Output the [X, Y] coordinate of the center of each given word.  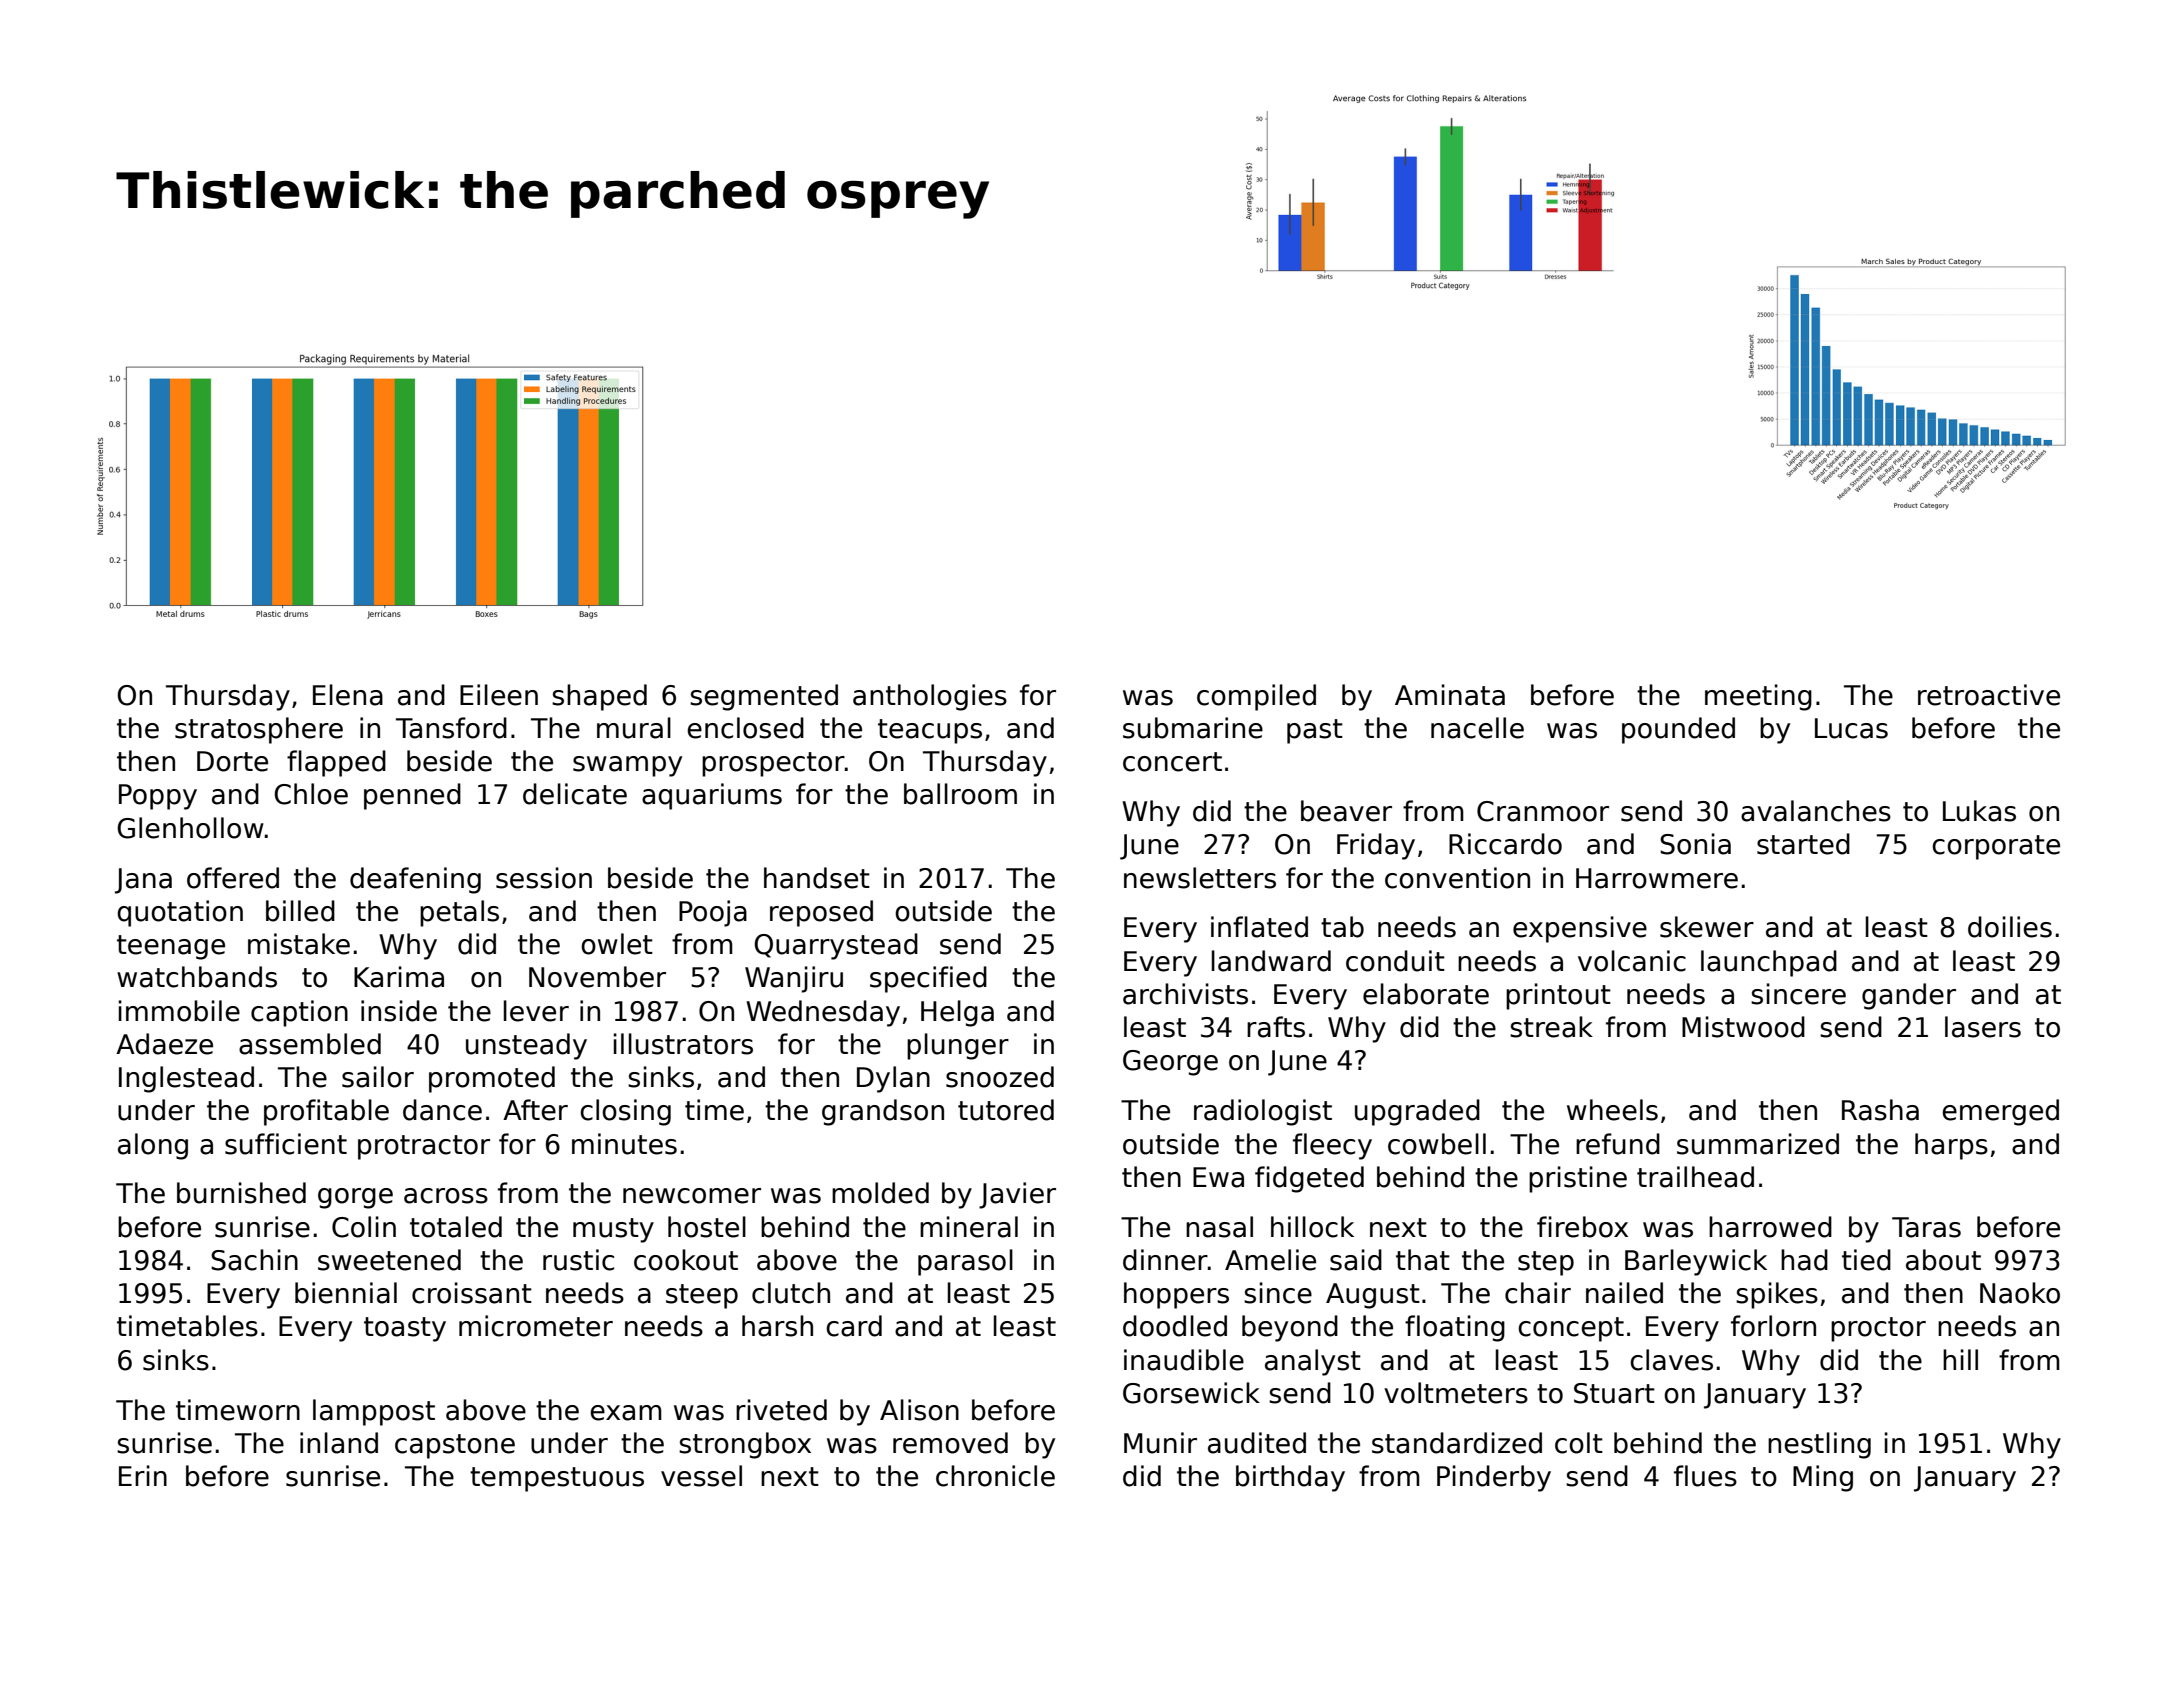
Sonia [1695, 844]
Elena [348, 695]
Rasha [1880, 1110]
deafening [415, 880]
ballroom [960, 794]
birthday [1290, 1478]
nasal [1219, 1227]
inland [339, 1443]
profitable [326, 1112]
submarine [1193, 728]
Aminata [1450, 695]
